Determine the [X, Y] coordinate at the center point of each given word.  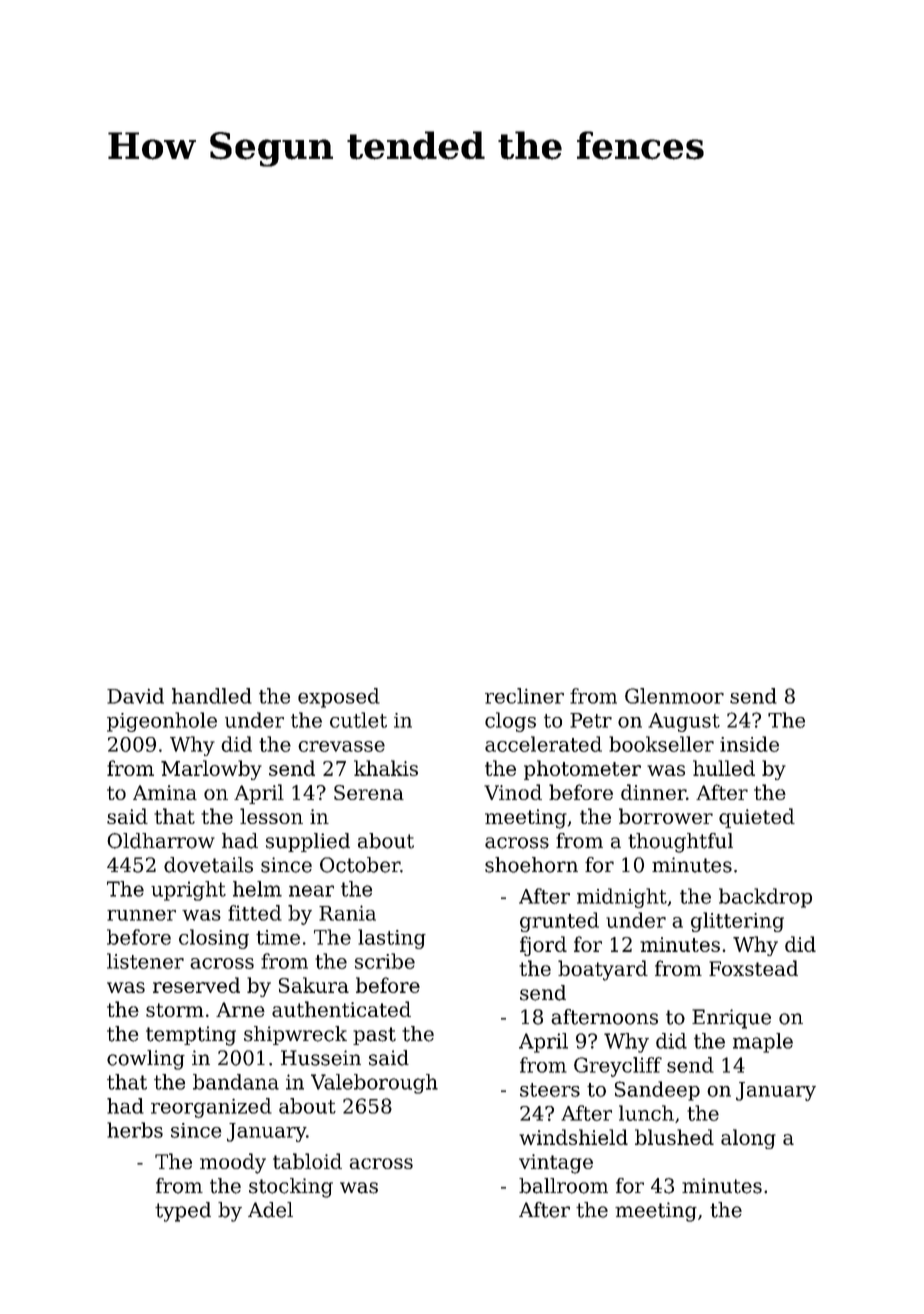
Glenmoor [674, 696]
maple [763, 1043]
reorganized [211, 1108]
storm [175, 1010]
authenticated [341, 1009]
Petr [591, 720]
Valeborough [374, 1084]
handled [212, 696]
